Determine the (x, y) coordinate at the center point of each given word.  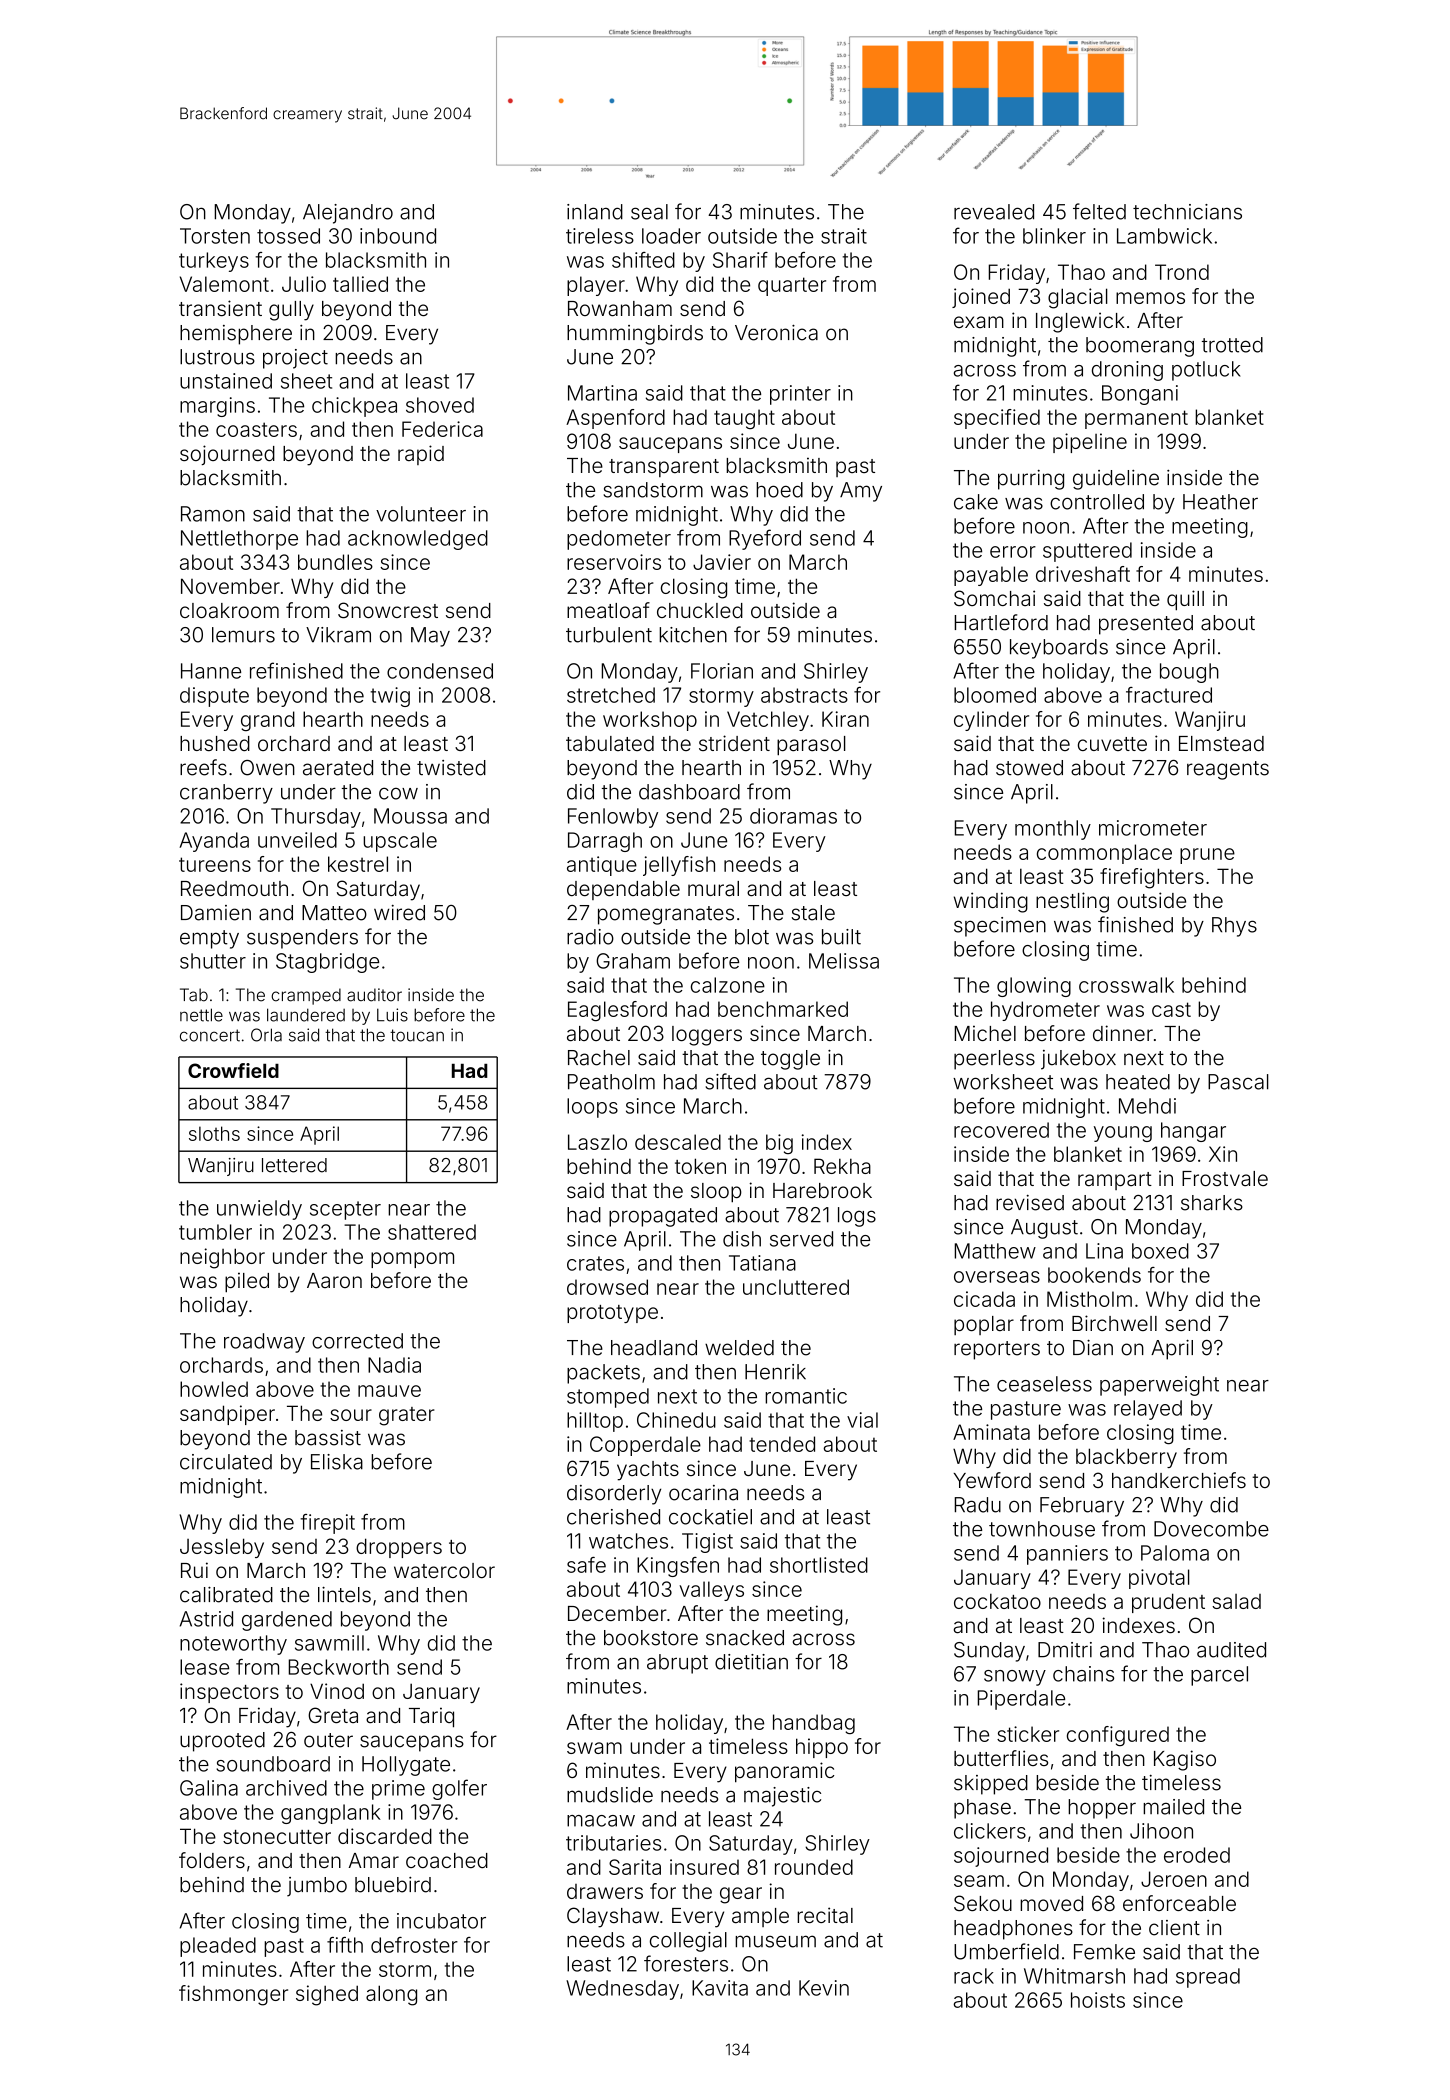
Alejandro (348, 214)
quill (1185, 600)
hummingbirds (635, 335)
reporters (997, 1350)
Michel (985, 1033)
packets (603, 1374)
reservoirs (614, 562)
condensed (440, 671)
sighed (327, 1995)
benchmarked (783, 1009)
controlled (1097, 502)
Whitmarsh (1074, 1976)
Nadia (394, 1365)
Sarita (635, 1867)
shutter (213, 961)
